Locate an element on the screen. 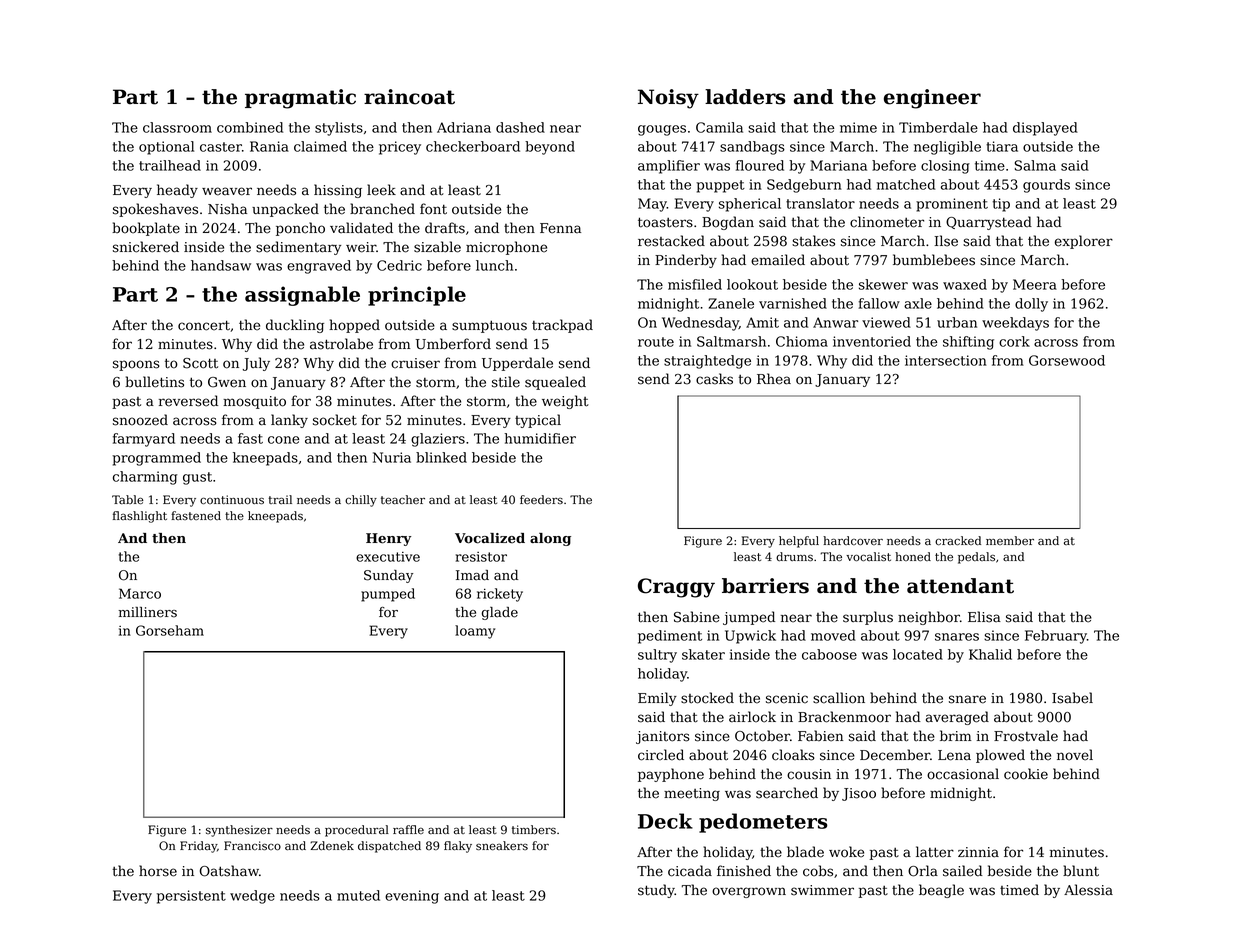  classroom is located at coordinates (177, 127).
